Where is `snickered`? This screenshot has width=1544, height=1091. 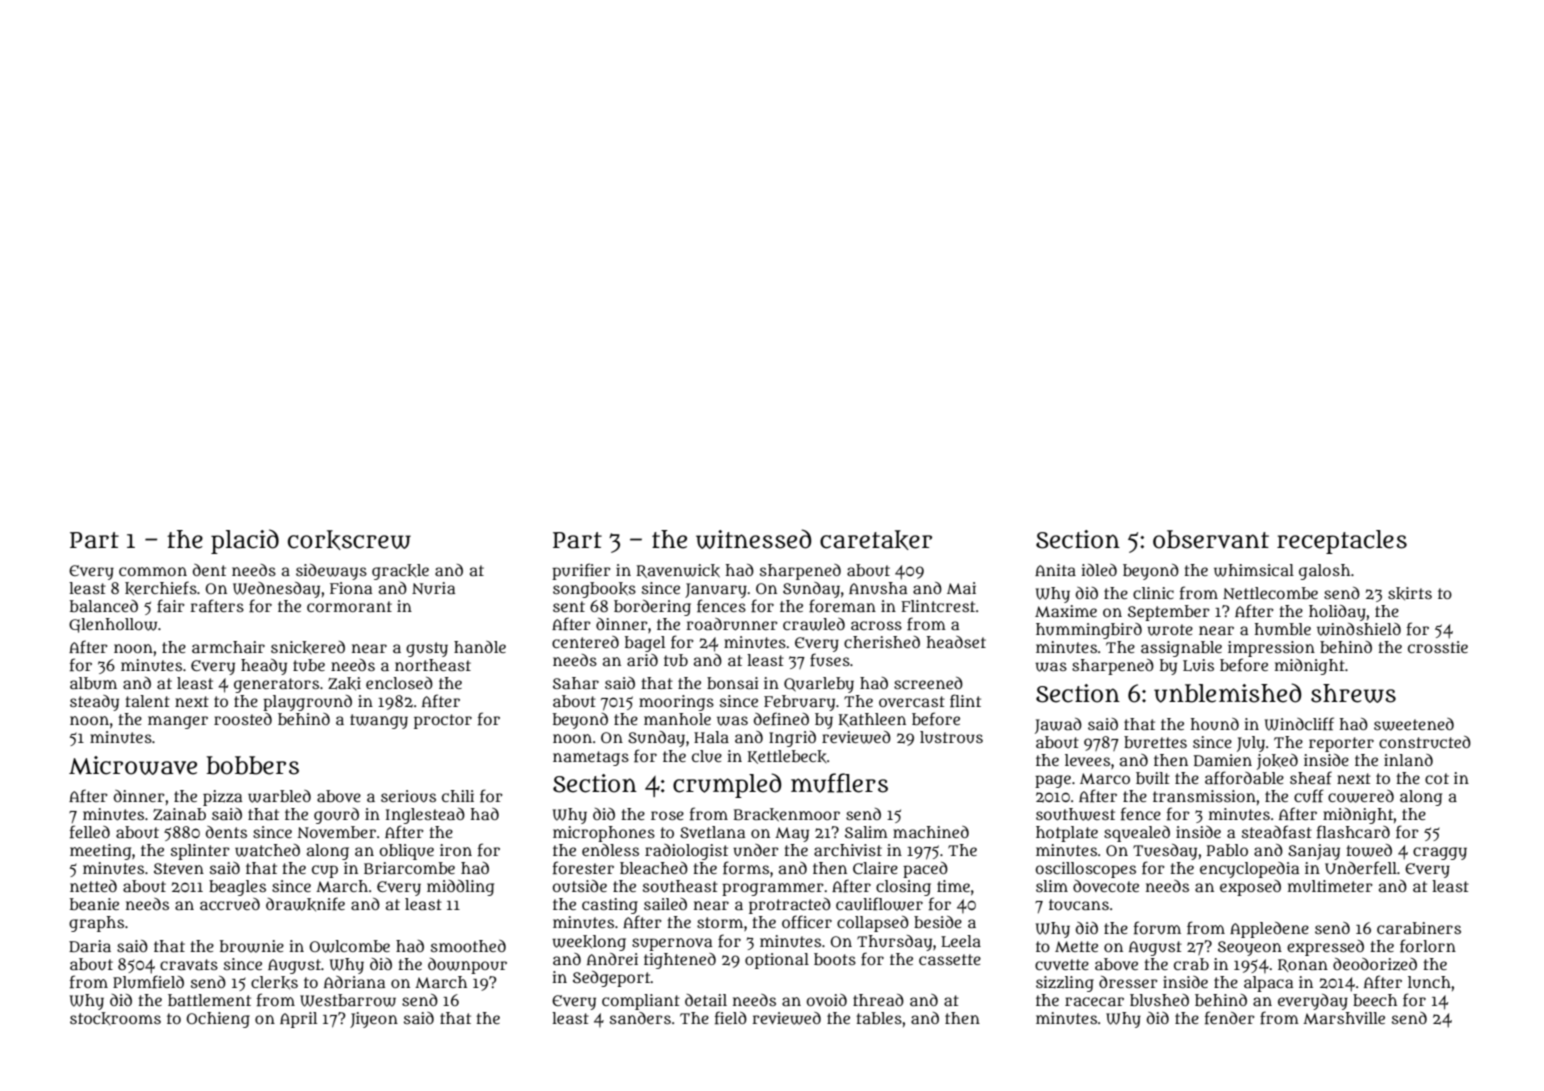
snickered is located at coordinates (308, 647).
